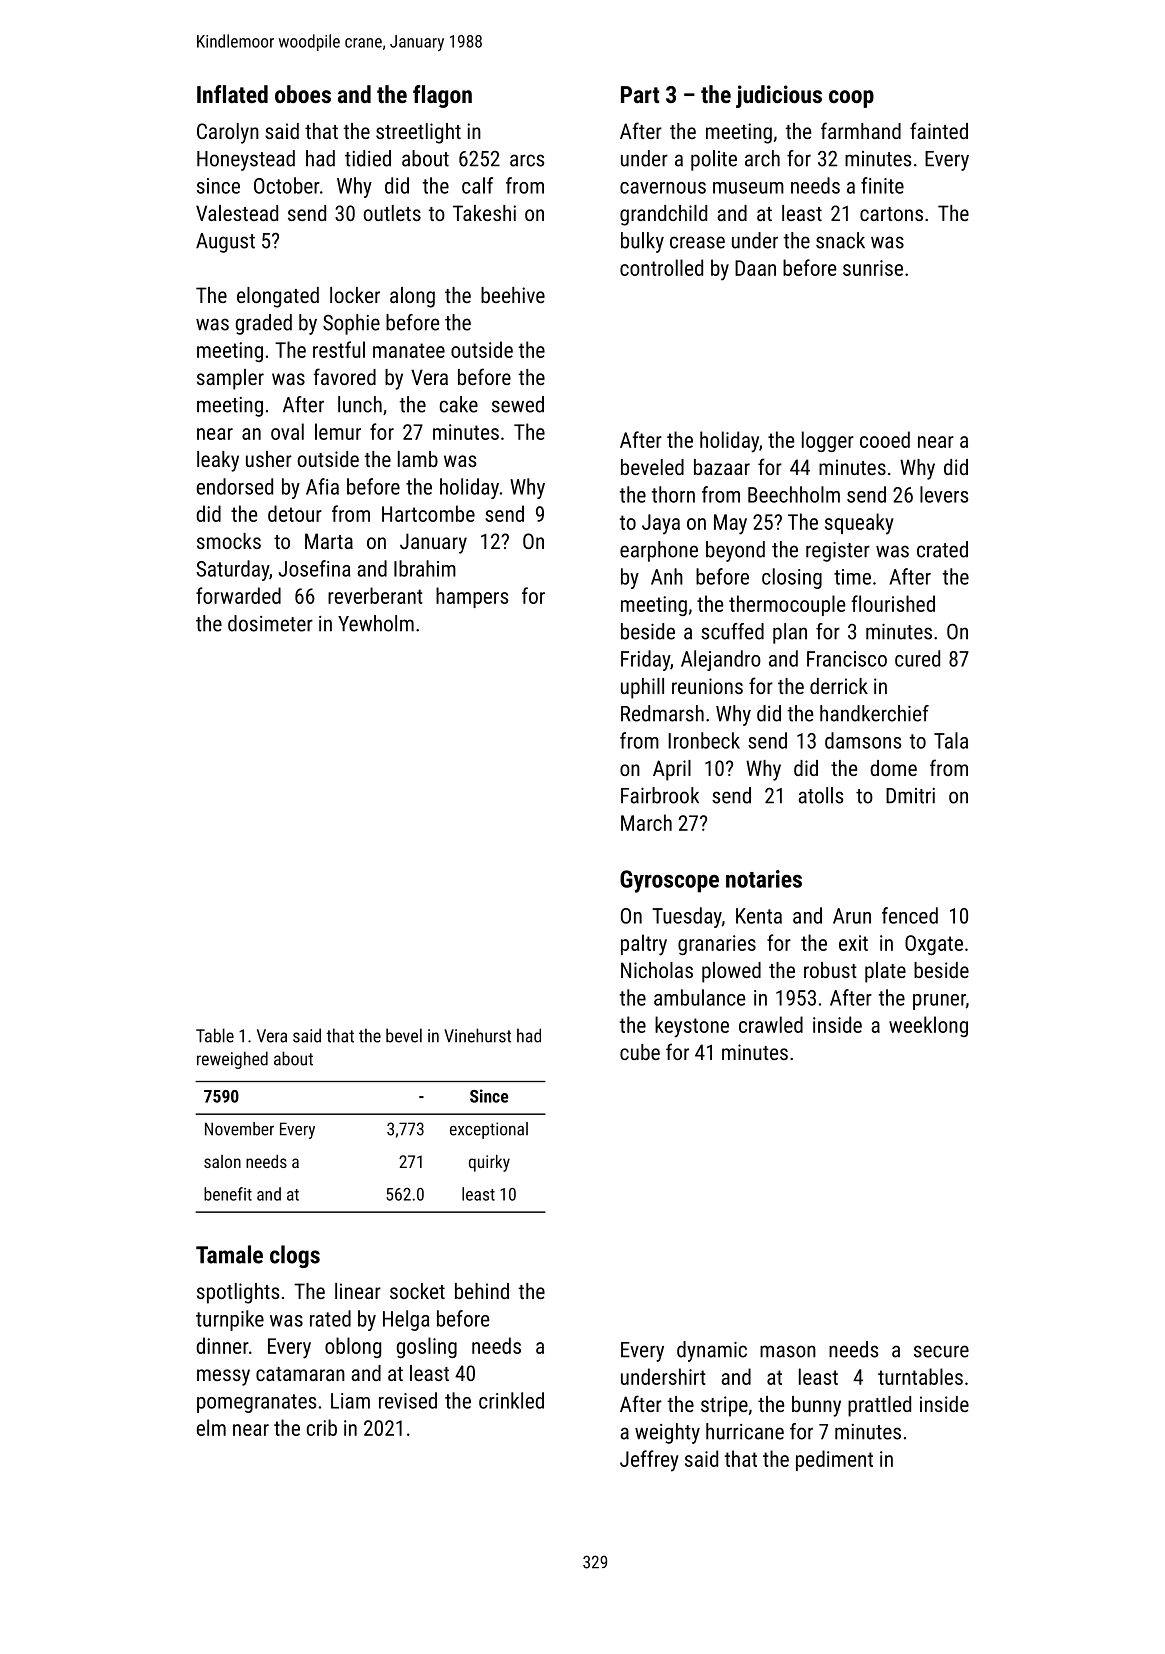 The height and width of the screenshot is (1654, 1165). Describe the element at coordinates (477, 1035) in the screenshot. I see `Vinehurst` at that location.
